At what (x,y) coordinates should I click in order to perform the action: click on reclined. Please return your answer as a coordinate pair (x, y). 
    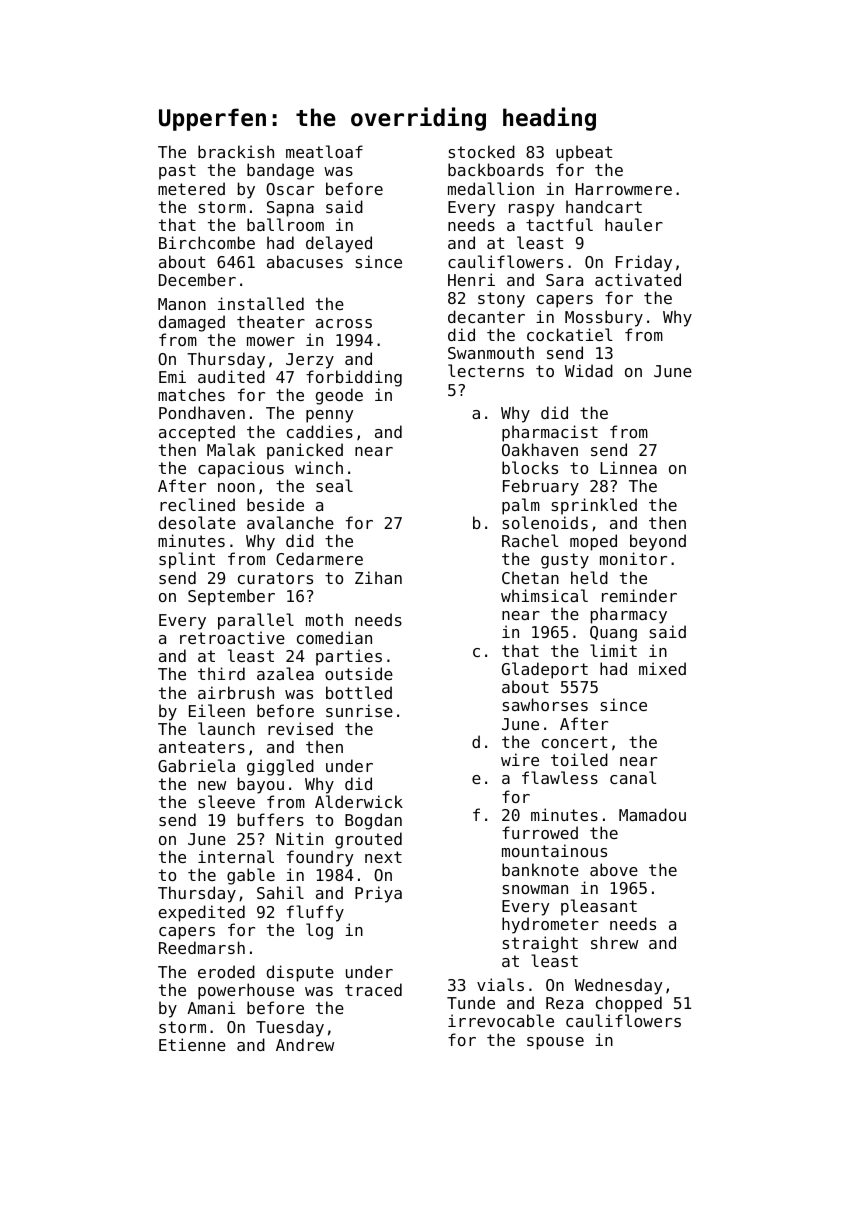
    Looking at the image, I should click on (197, 504).
